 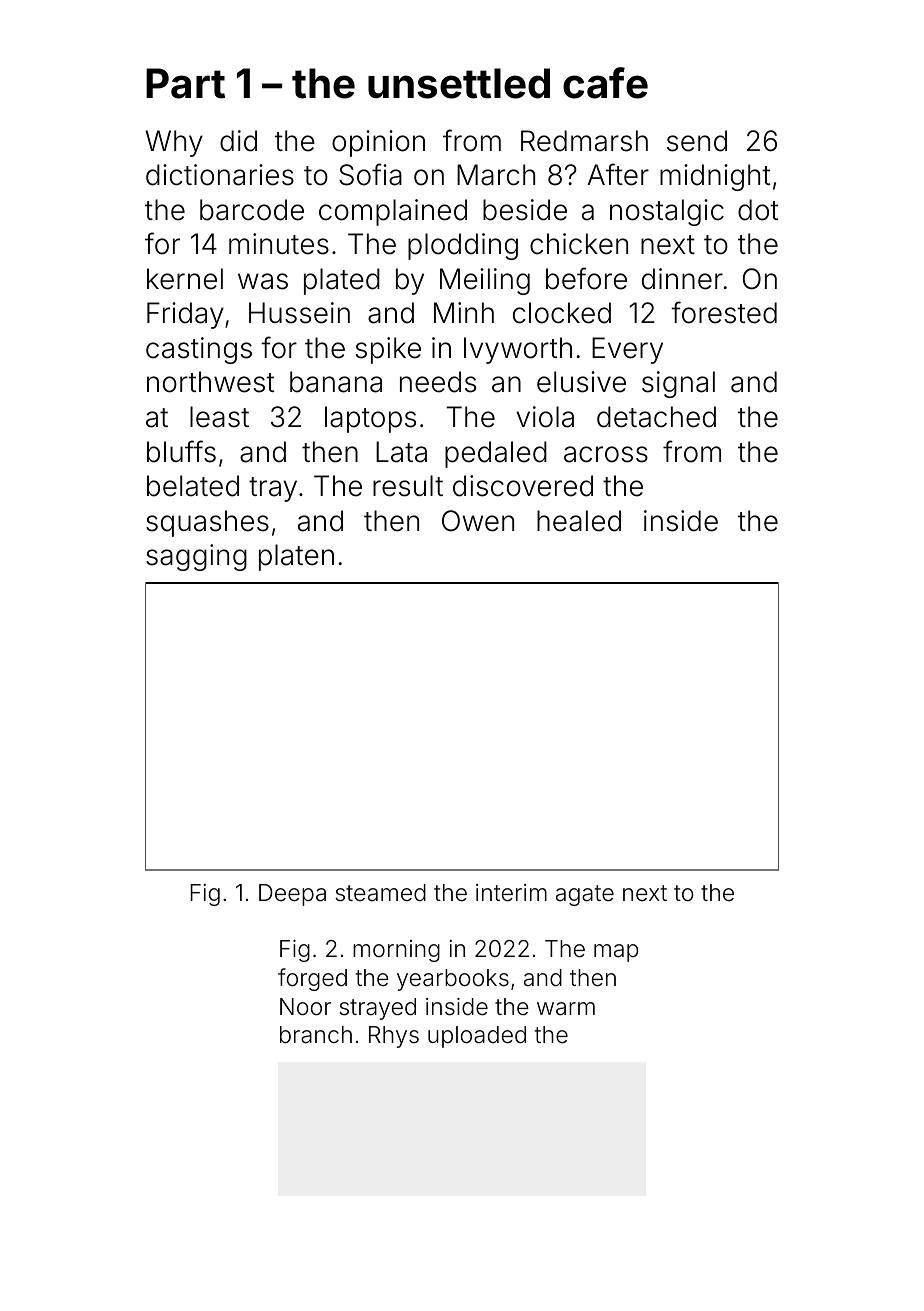 What do you see at coordinates (511, 893) in the document?
I see `interim` at bounding box center [511, 893].
